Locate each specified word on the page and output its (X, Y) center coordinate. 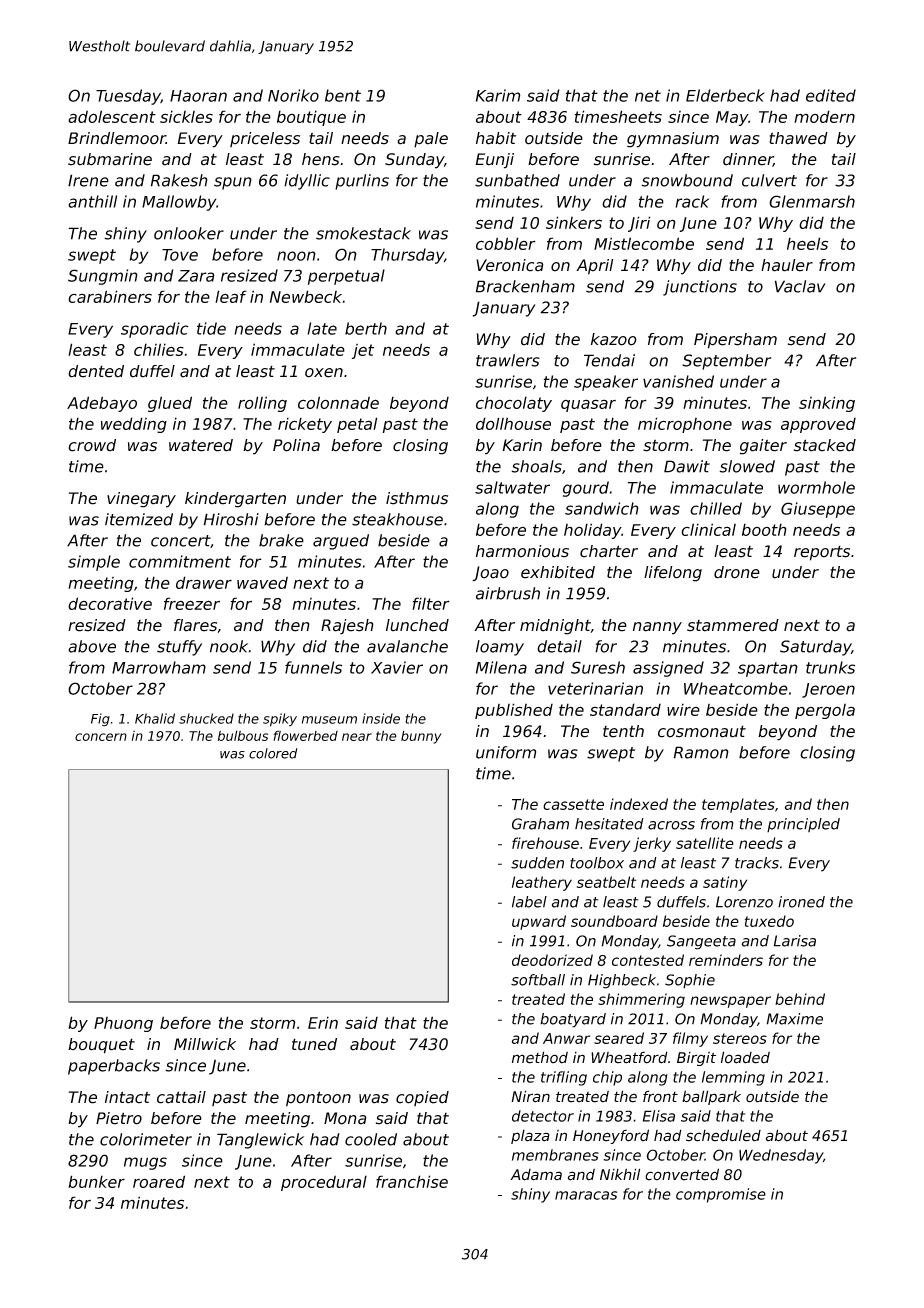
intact (127, 1097)
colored (273, 753)
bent (343, 95)
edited (831, 95)
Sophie (690, 981)
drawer (204, 582)
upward (539, 922)
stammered (733, 625)
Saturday (815, 648)
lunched (417, 625)
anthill (92, 201)
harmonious (522, 551)
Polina (296, 445)
